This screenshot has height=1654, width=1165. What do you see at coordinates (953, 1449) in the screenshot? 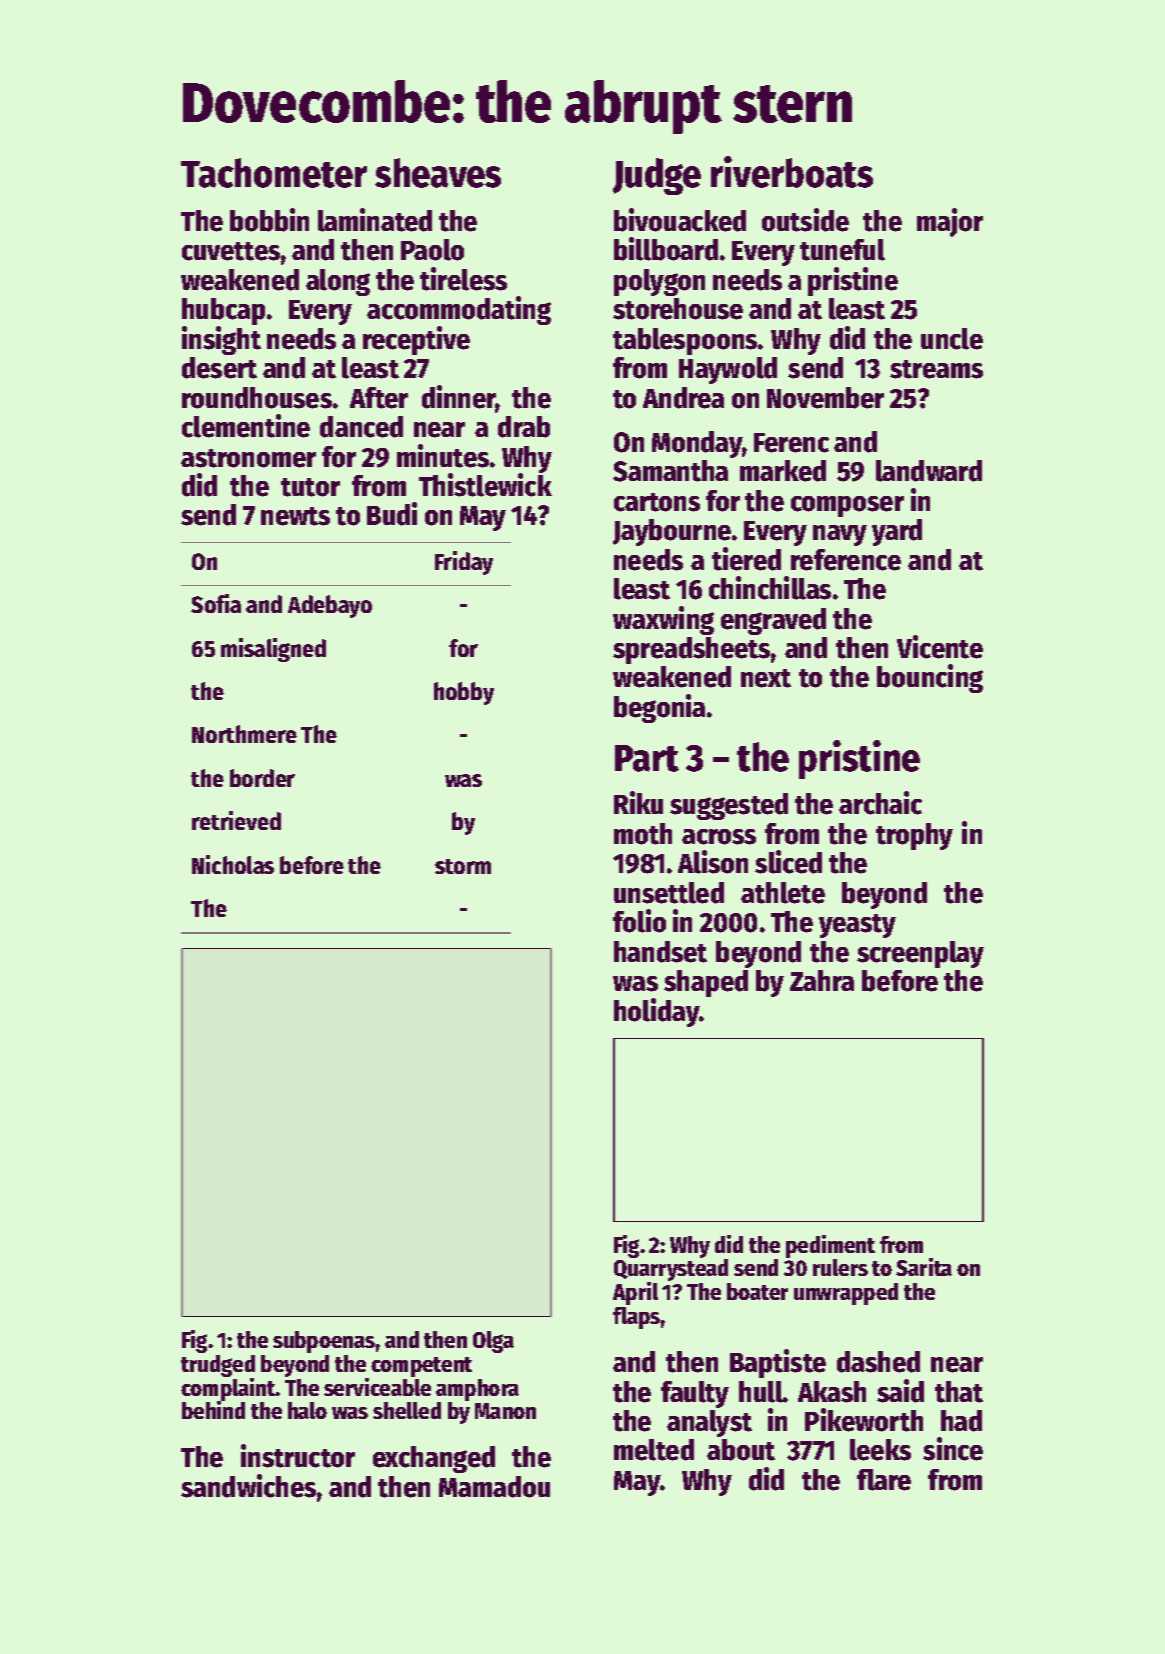
I see `since` at bounding box center [953, 1449].
